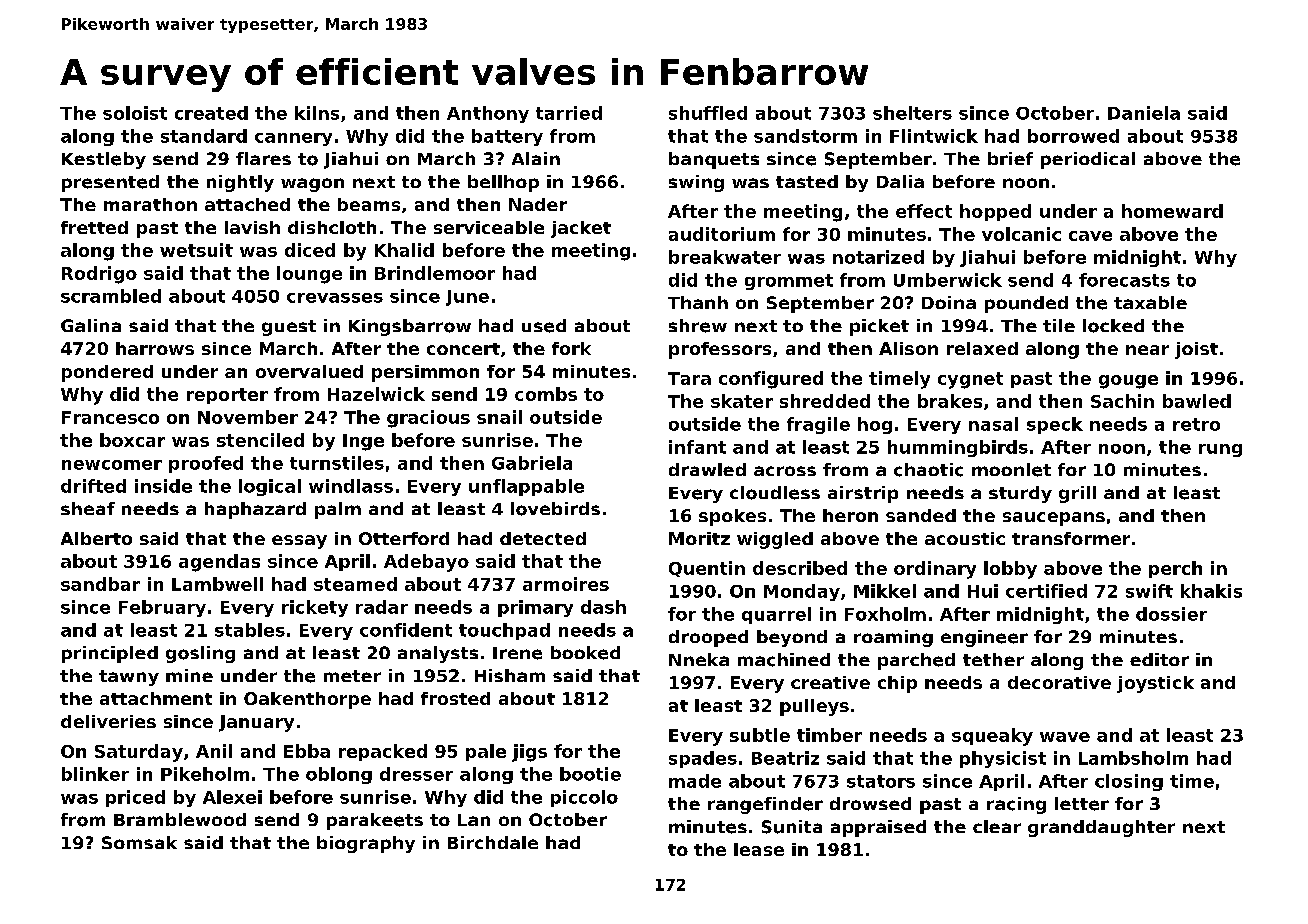  I want to click on Oakenthorpe, so click(307, 700).
